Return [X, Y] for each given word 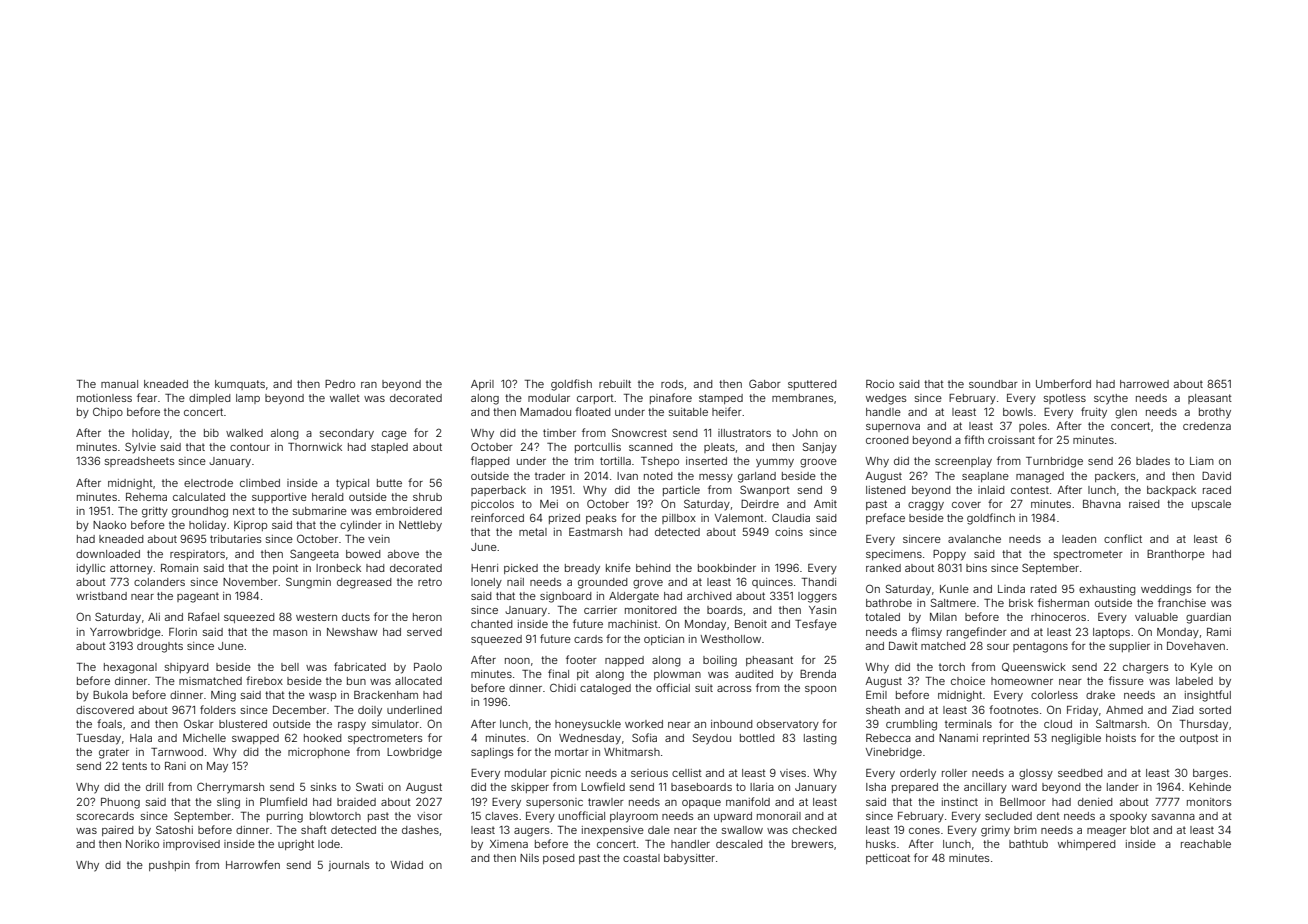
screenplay [963, 462]
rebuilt [615, 384]
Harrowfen [253, 864]
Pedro [340, 384]
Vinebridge [894, 753]
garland [757, 477]
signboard [566, 597]
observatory [788, 725]
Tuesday [99, 739]
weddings [1166, 590]
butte [389, 483]
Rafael [203, 616]
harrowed [1144, 384]
